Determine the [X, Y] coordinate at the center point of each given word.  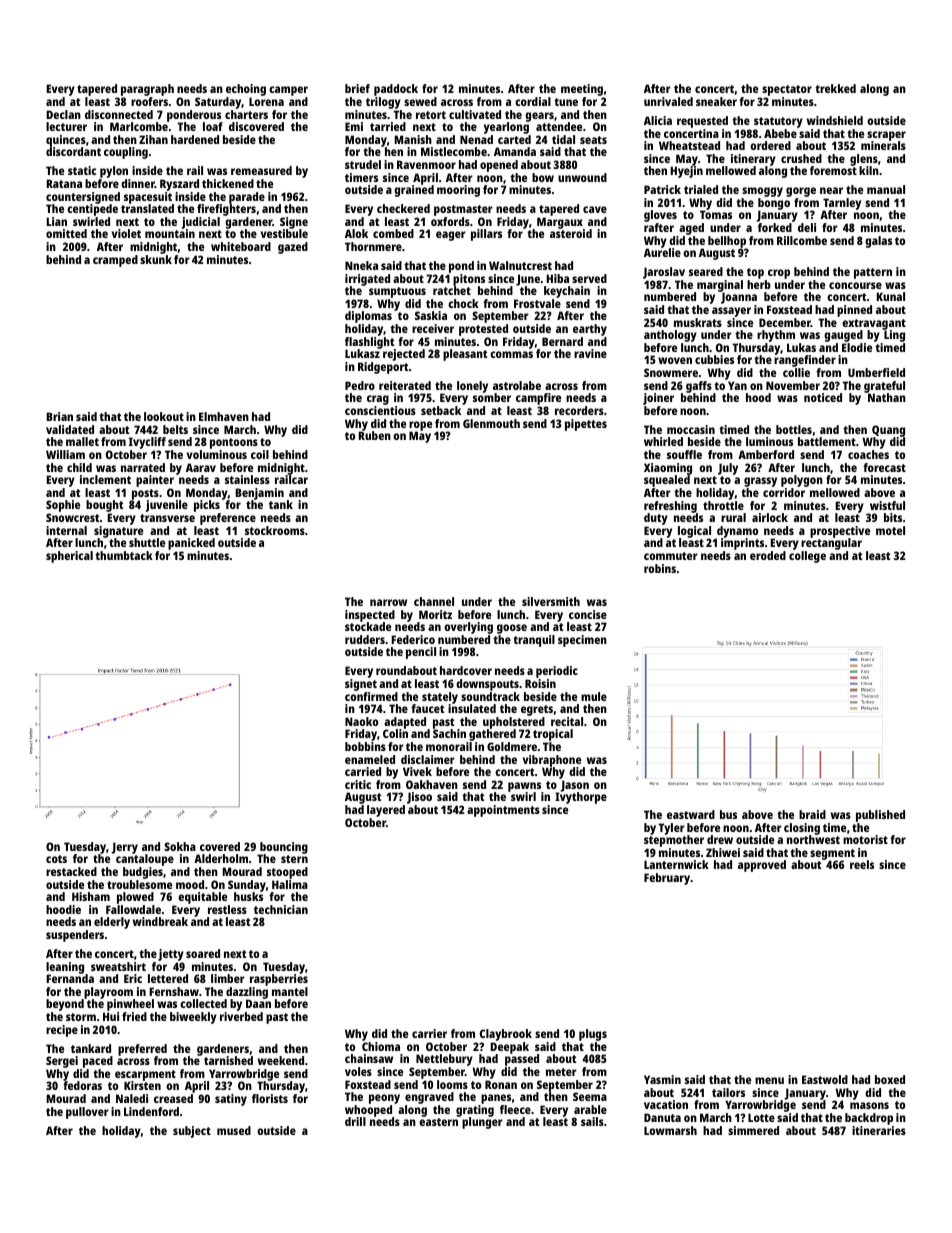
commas [511, 354]
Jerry [124, 848]
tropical [553, 735]
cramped [115, 261]
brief [357, 88]
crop [779, 274]
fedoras [82, 1086]
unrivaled [668, 101]
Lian [56, 221]
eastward [691, 814]
